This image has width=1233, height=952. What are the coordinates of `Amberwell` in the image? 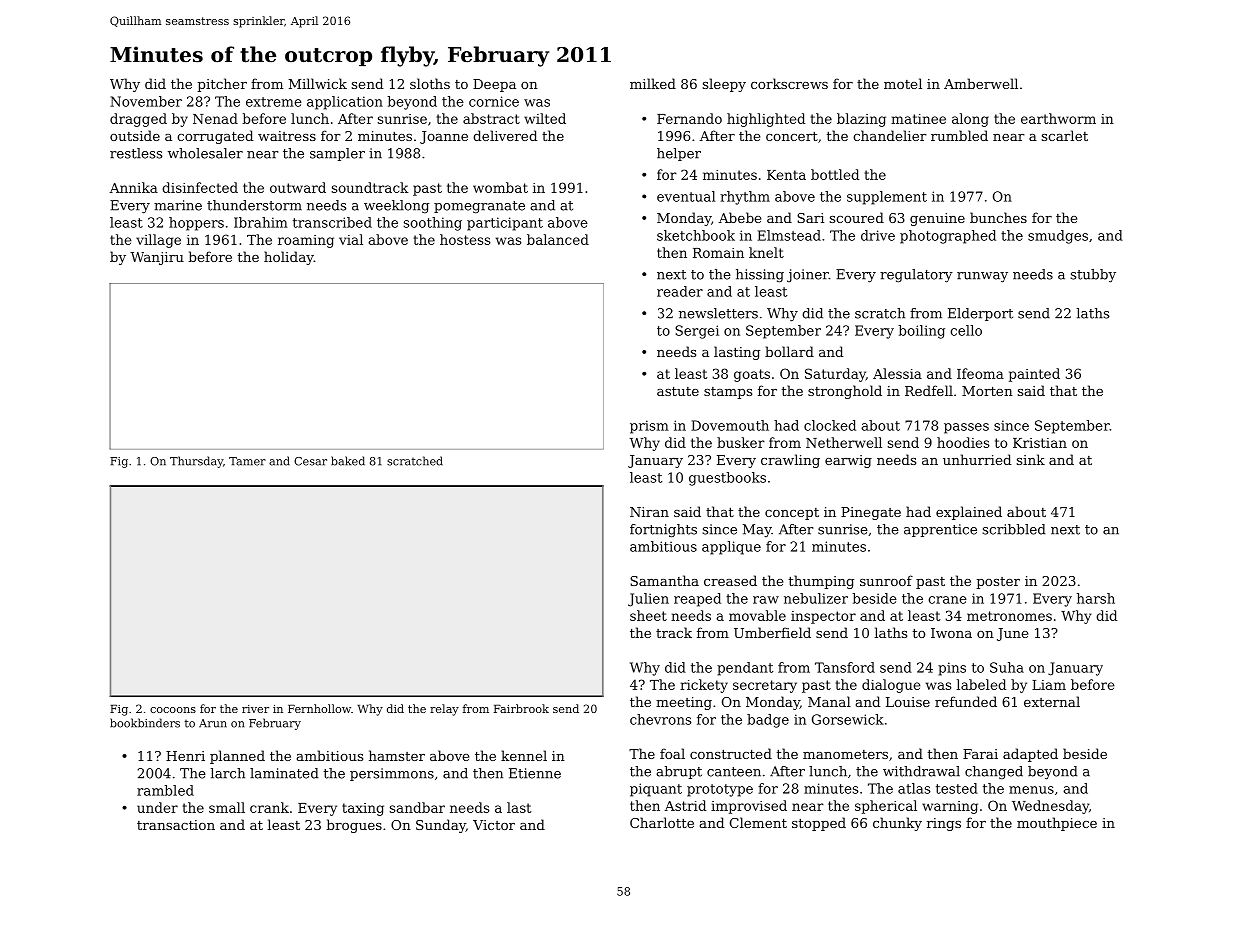 It's located at (981, 83).
